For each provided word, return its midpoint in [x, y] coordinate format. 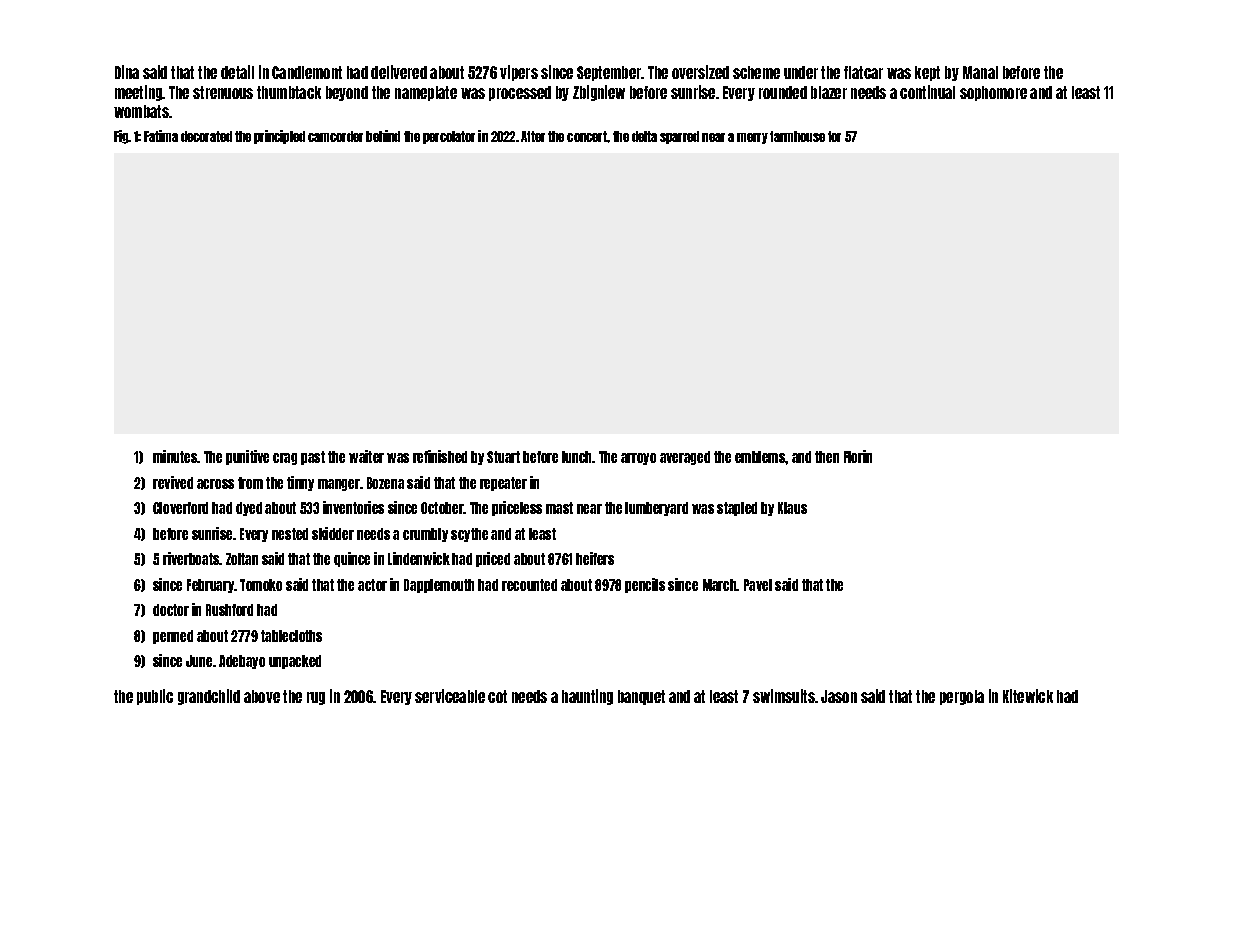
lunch [577, 457]
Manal [980, 72]
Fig [121, 137]
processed [520, 93]
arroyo [638, 459]
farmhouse [797, 136]
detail [237, 72]
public [155, 697]
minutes [175, 456]
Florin [858, 456]
